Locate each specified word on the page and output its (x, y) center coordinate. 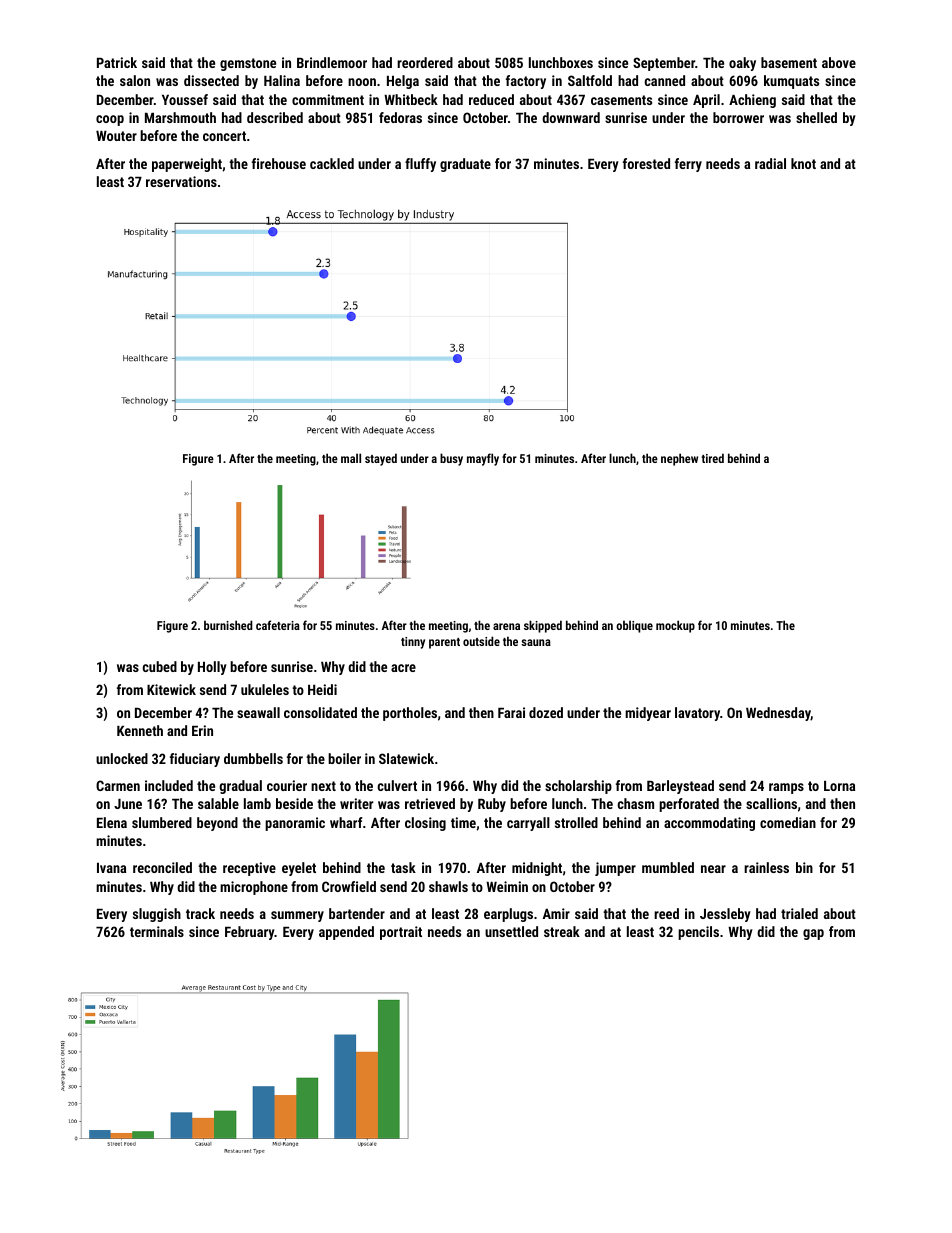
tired (712, 458)
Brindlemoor (332, 62)
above (839, 62)
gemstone (248, 64)
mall (351, 458)
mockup (675, 626)
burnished (228, 625)
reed (666, 913)
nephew (679, 459)
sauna (536, 642)
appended (346, 933)
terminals (157, 931)
